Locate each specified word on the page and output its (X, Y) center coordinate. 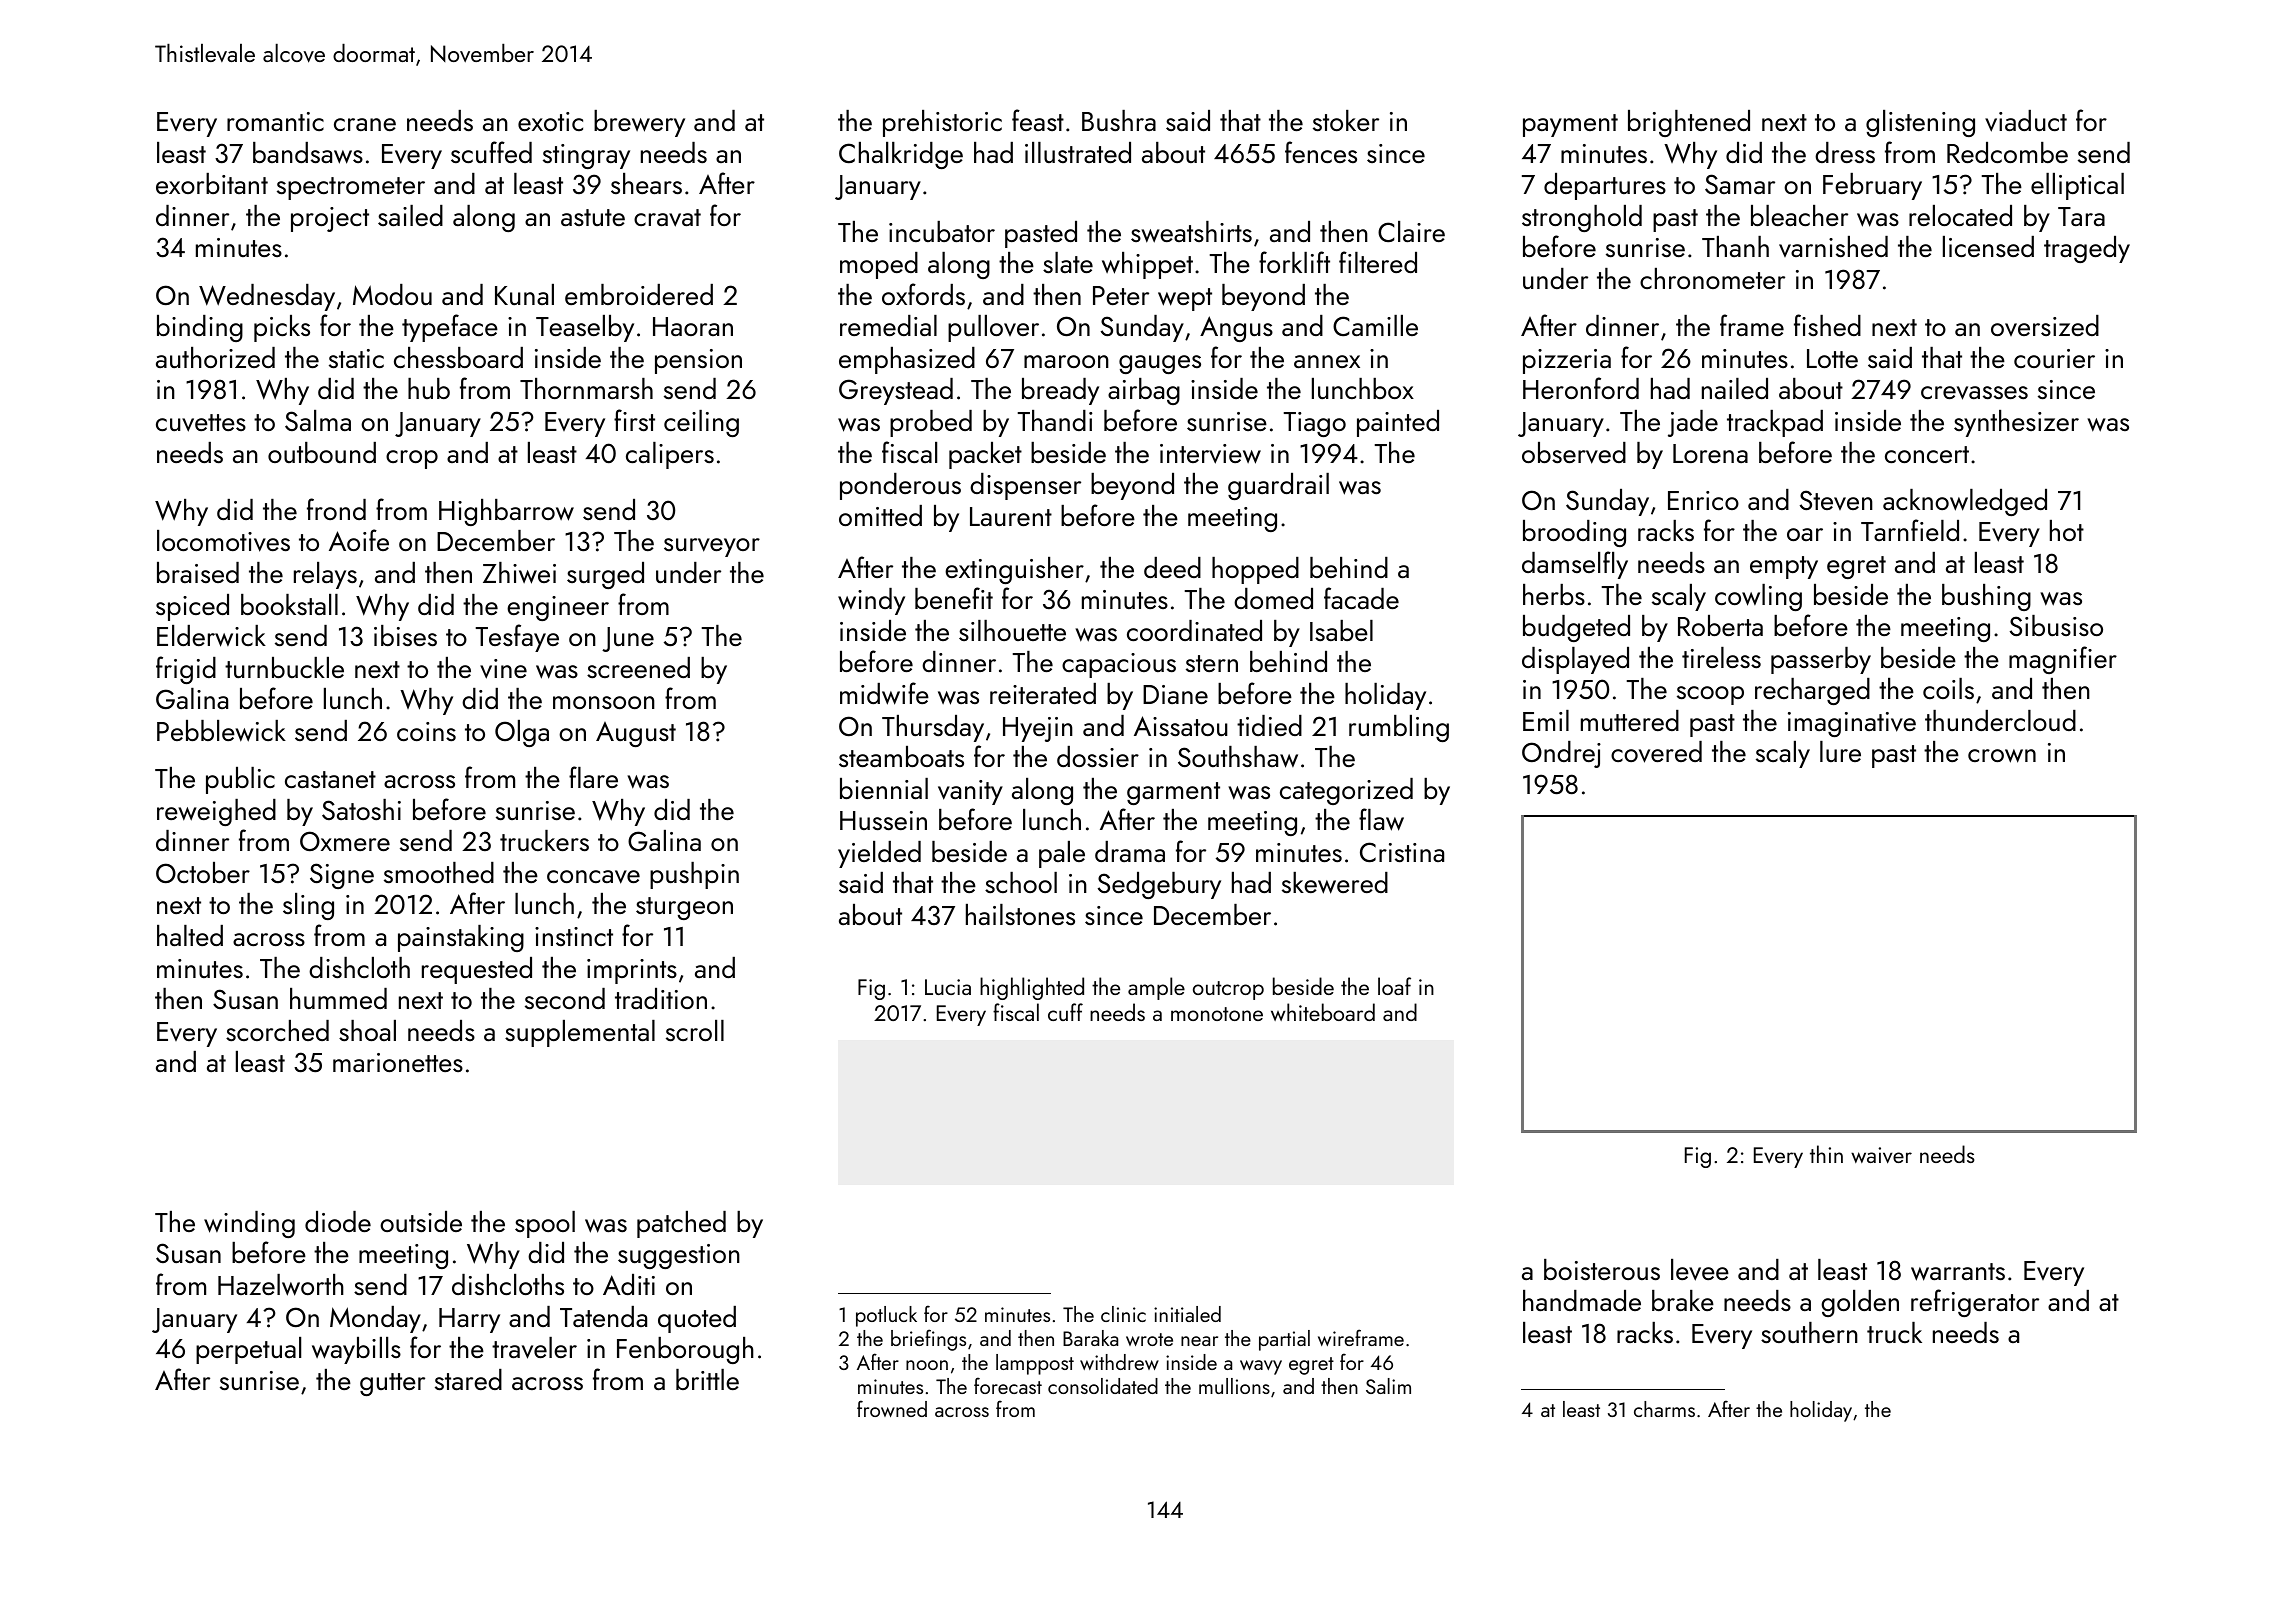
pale (1062, 854)
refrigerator (1975, 1303)
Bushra (1119, 120)
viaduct (2026, 121)
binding (200, 328)
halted (190, 935)
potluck (886, 1316)
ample (1156, 988)
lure (1840, 751)
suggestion (679, 1256)
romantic (275, 121)
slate (1068, 262)
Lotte (1832, 358)
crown (2002, 756)
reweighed (216, 812)
